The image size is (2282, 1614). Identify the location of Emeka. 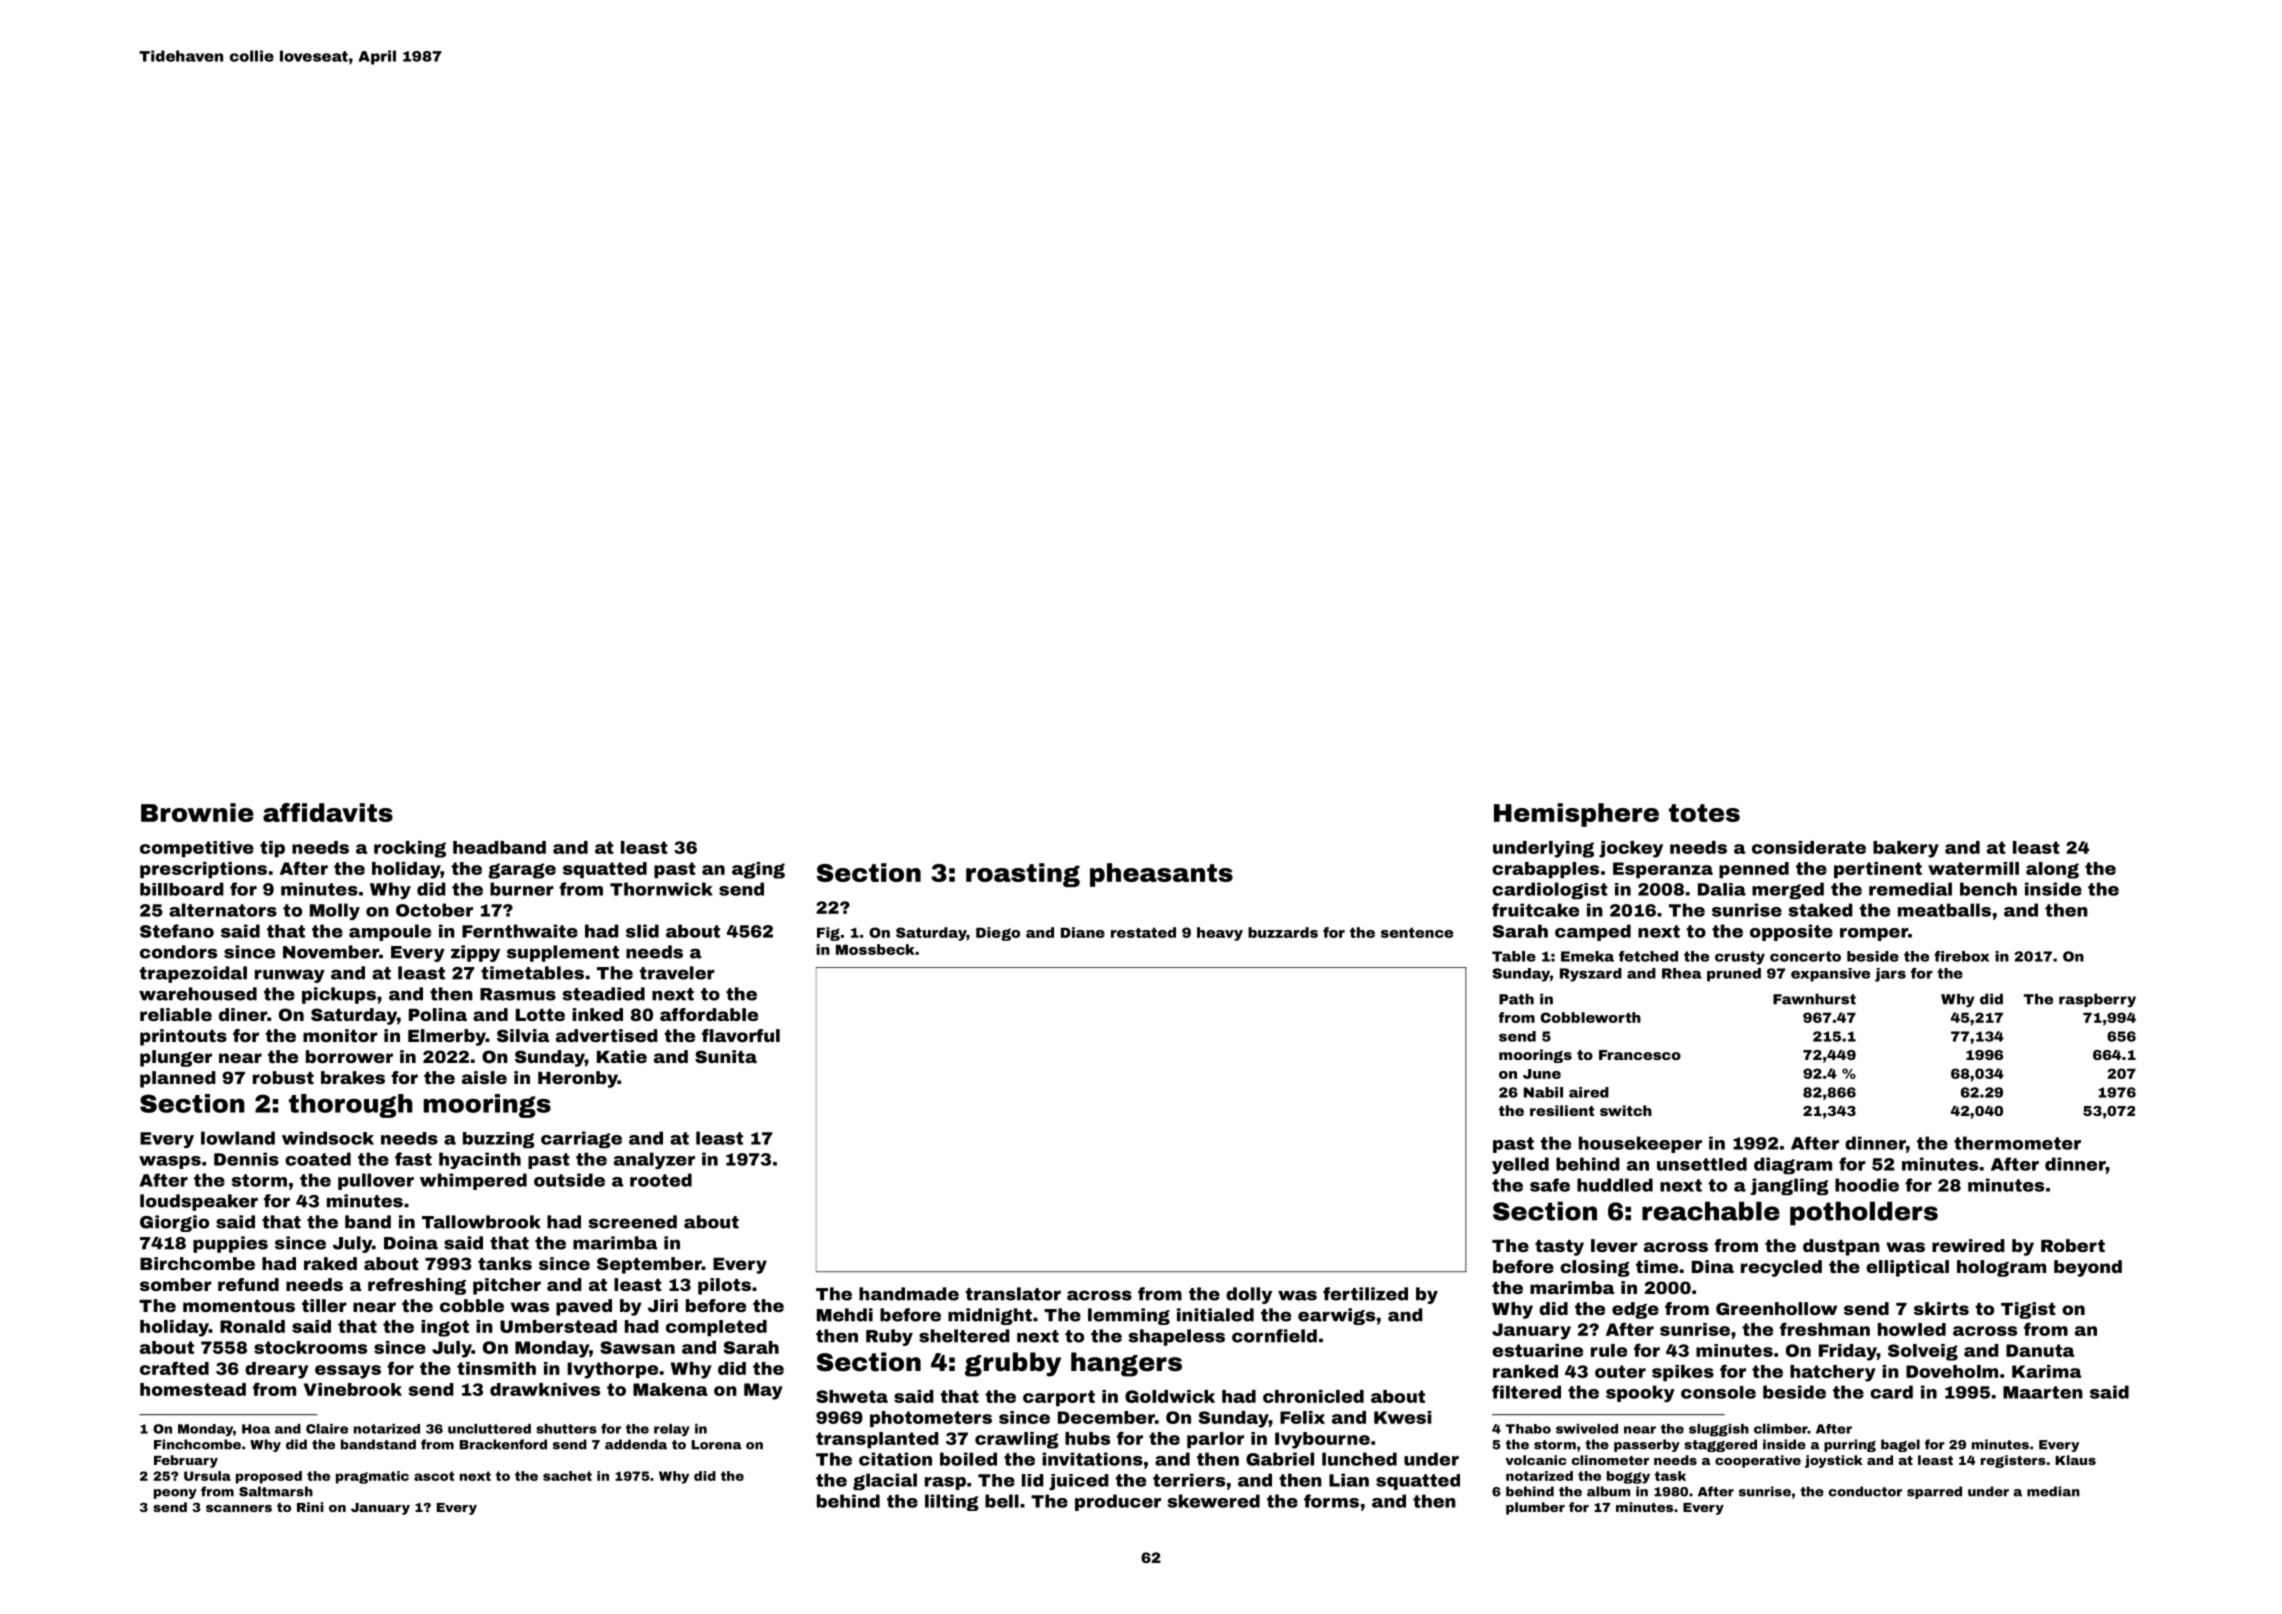
(1587, 956).
